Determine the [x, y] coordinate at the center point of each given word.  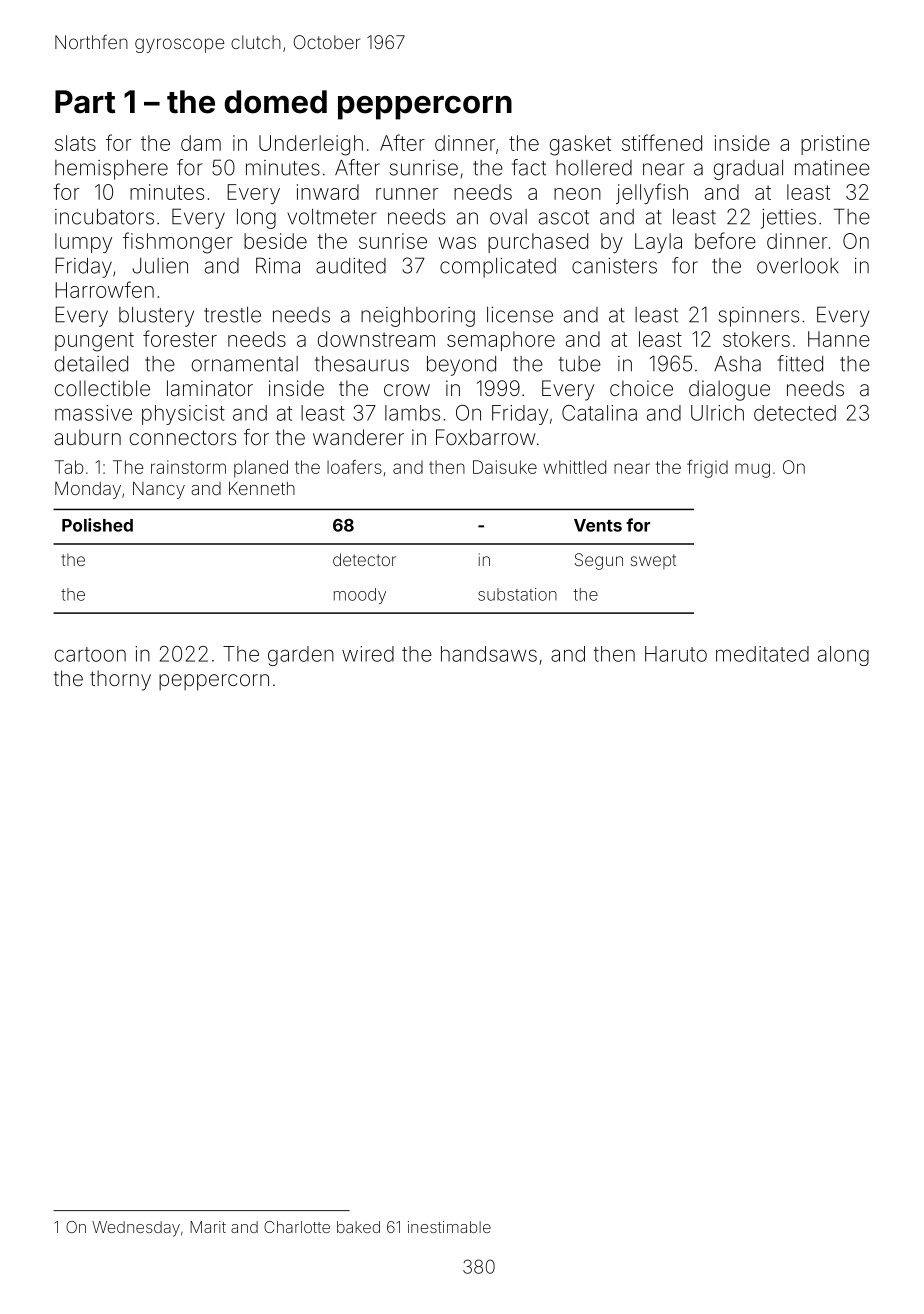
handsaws [489, 654]
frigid [707, 469]
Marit [208, 1227]
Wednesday [136, 1229]
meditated [762, 654]
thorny [120, 680]
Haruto [676, 654]
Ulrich [717, 413]
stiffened [662, 142]
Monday [88, 490]
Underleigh [311, 145]
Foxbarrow [485, 437]
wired [368, 654]
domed [275, 102]
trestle [232, 315]
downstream [376, 339]
